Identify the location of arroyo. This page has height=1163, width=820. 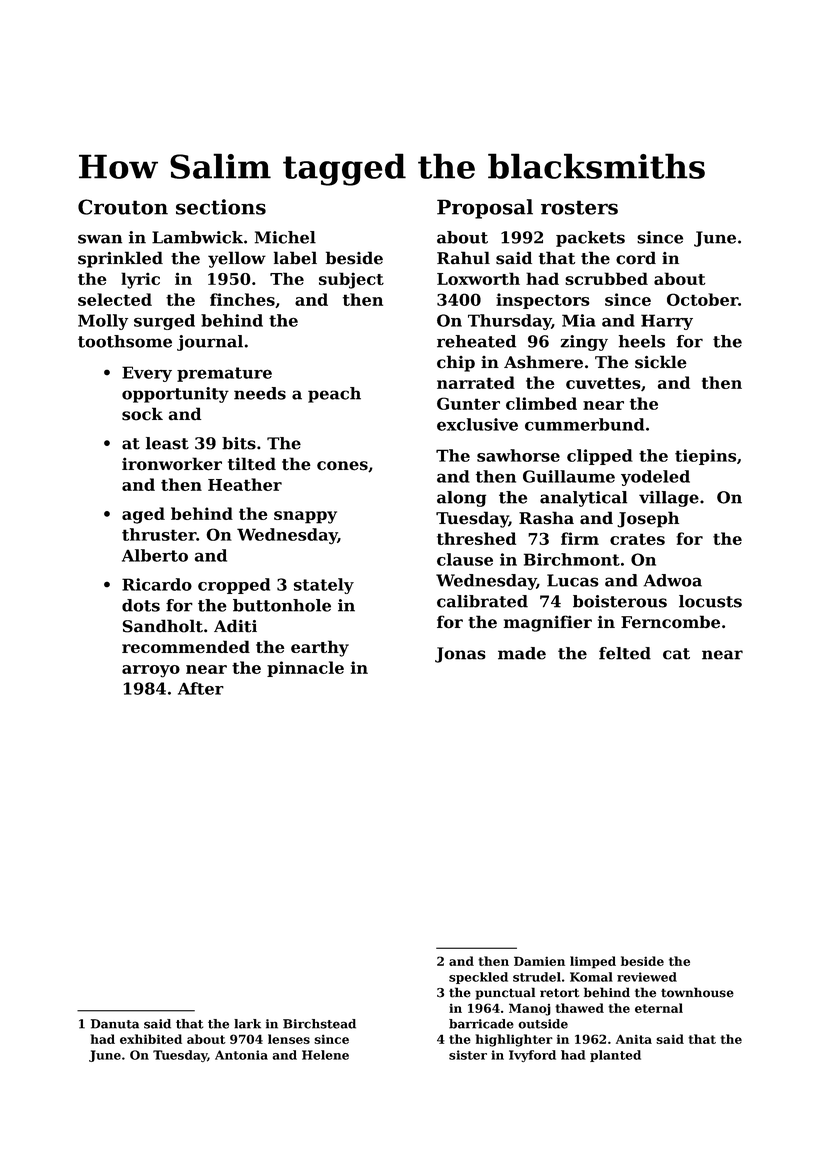
(151, 671).
